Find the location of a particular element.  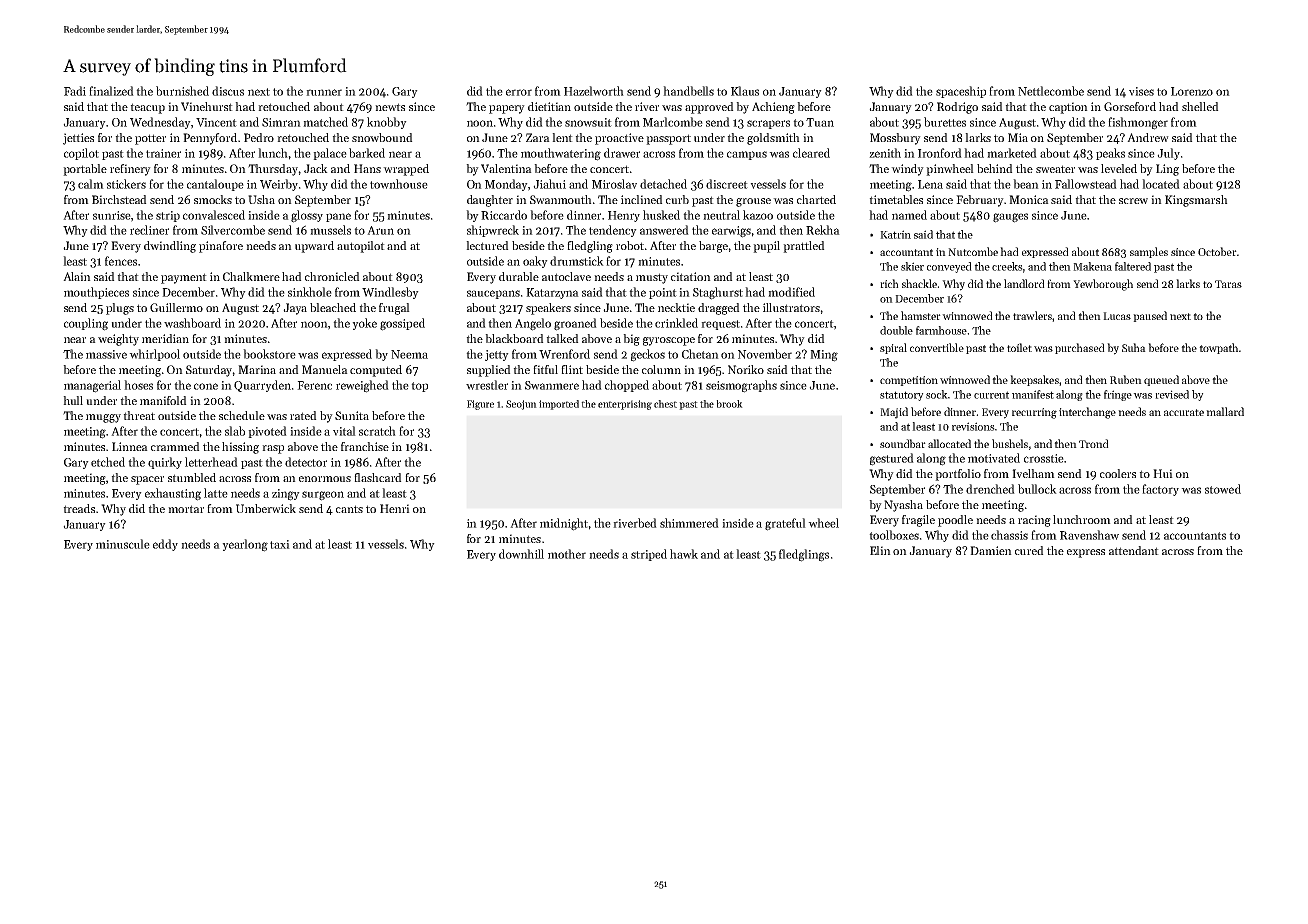

Yewborough is located at coordinates (1103, 285).
